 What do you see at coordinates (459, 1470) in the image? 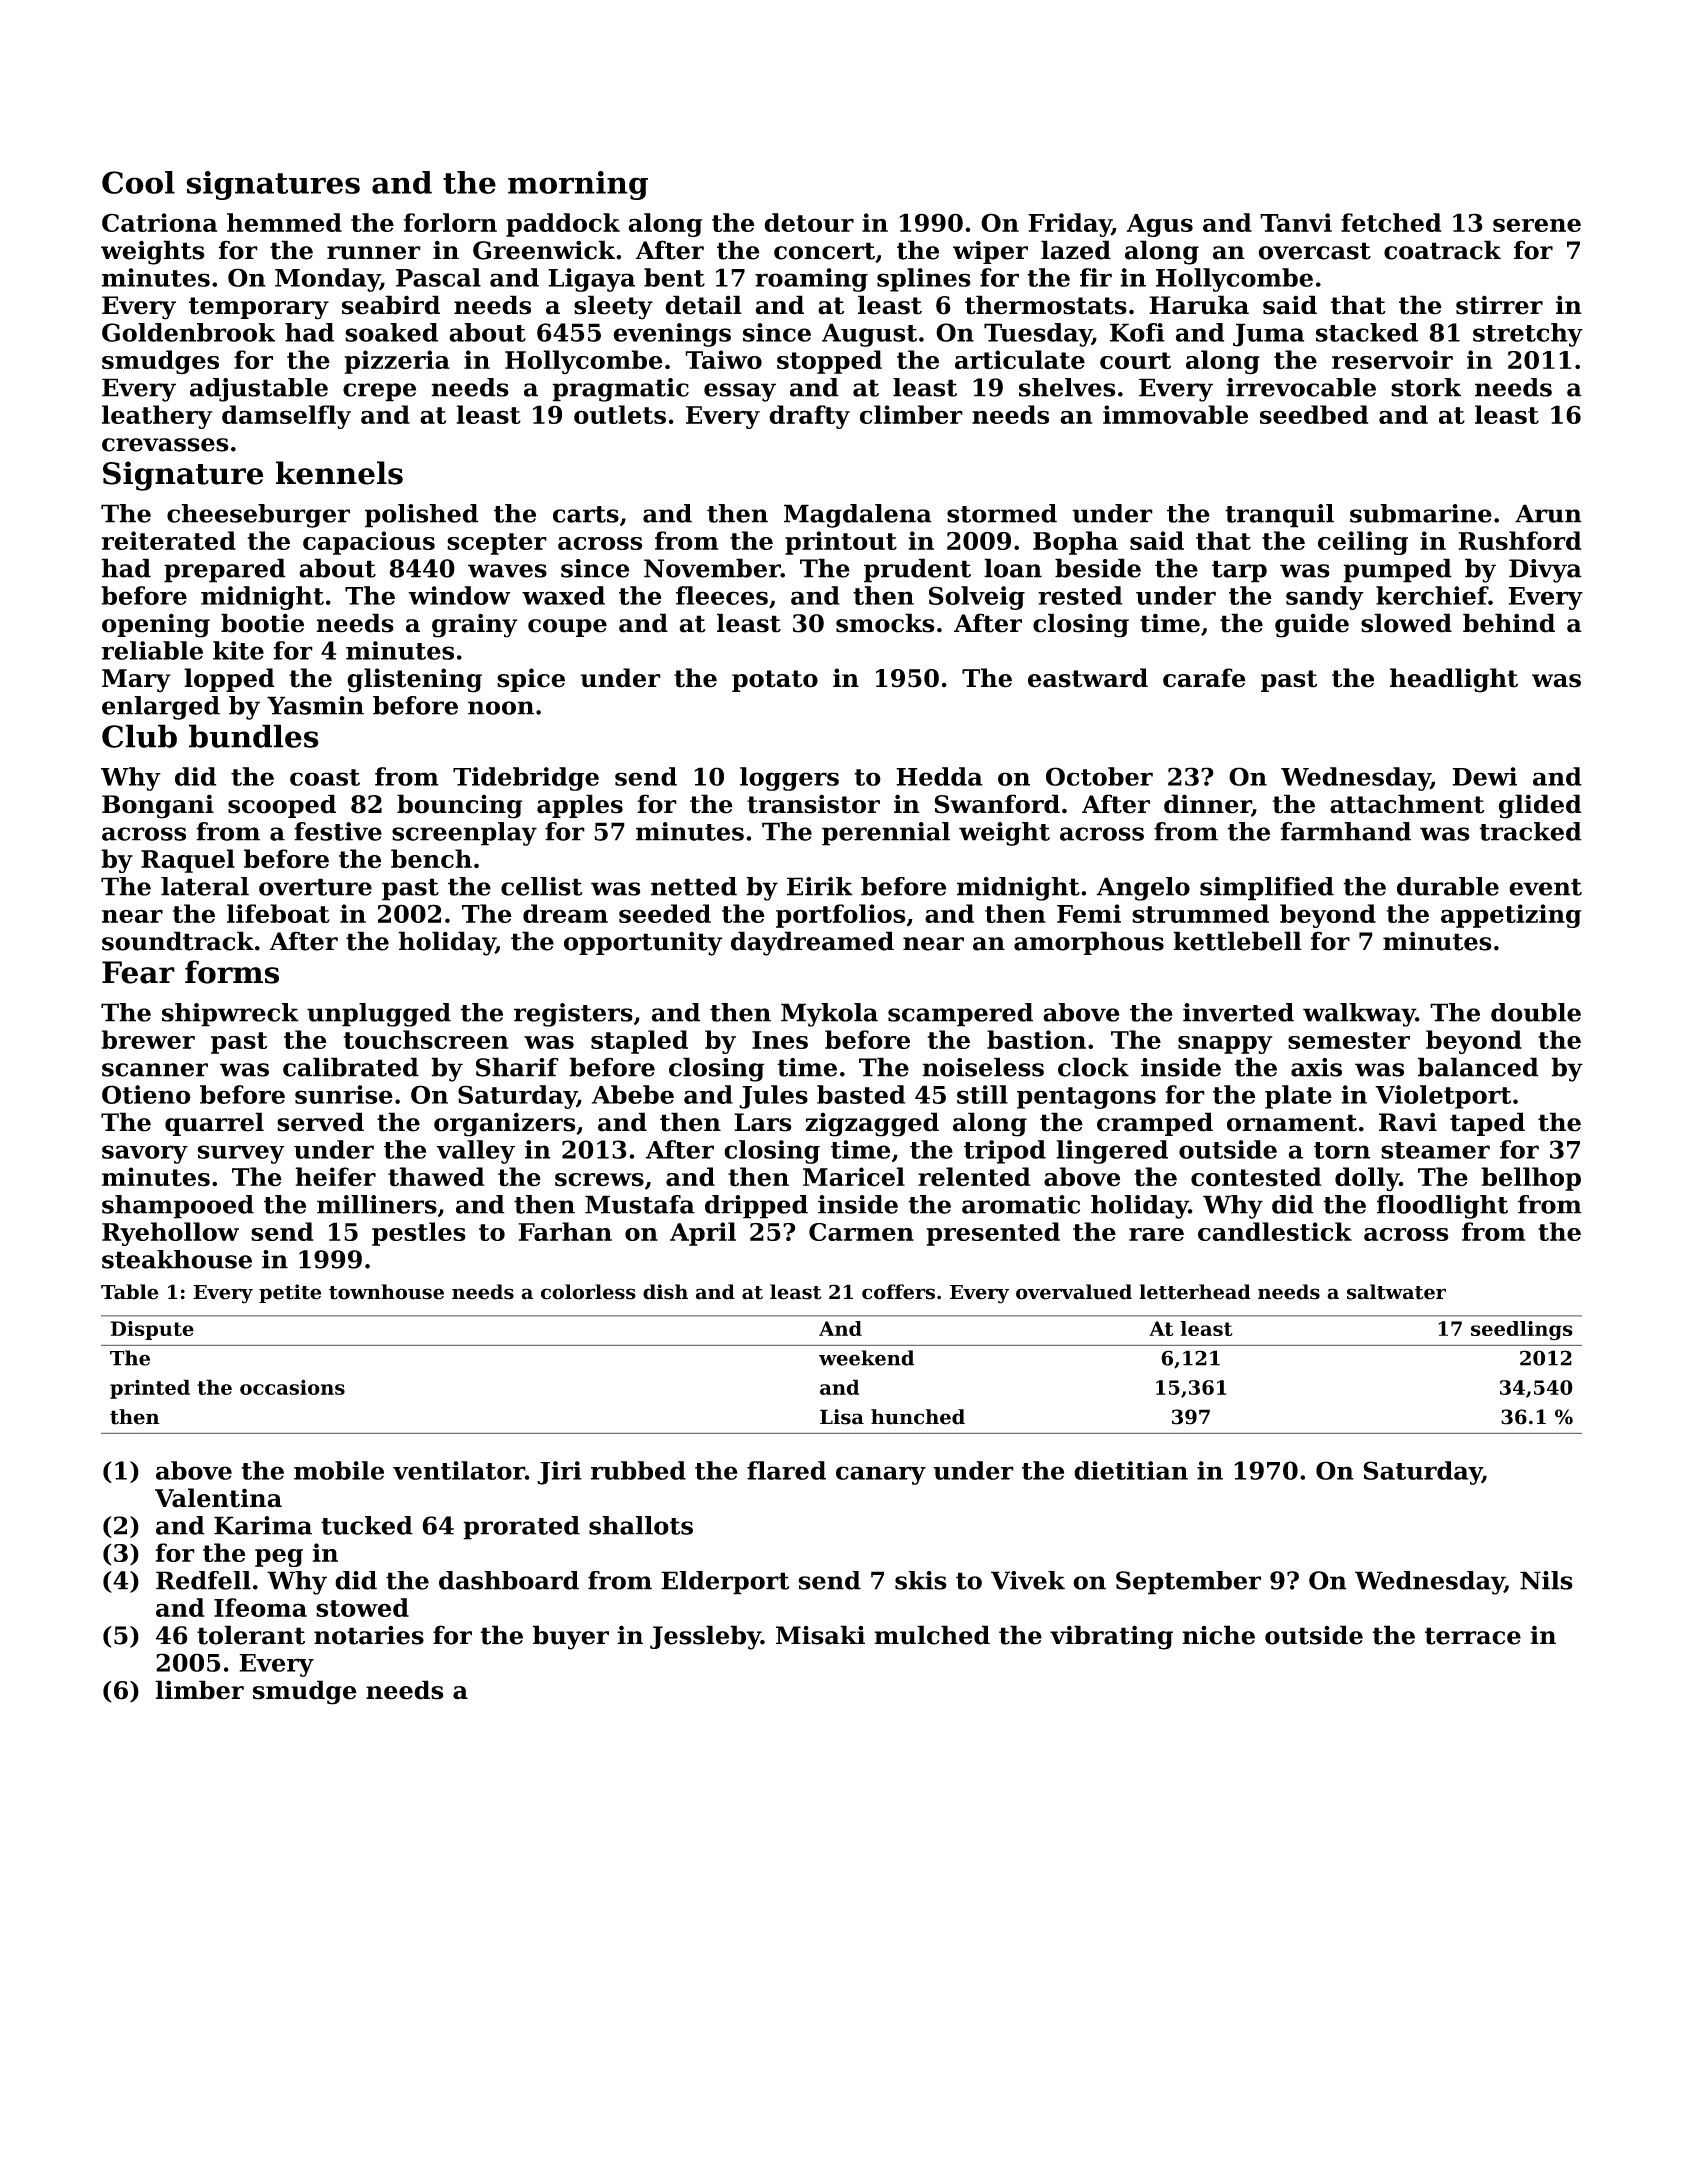
I see `ventilator` at bounding box center [459, 1470].
